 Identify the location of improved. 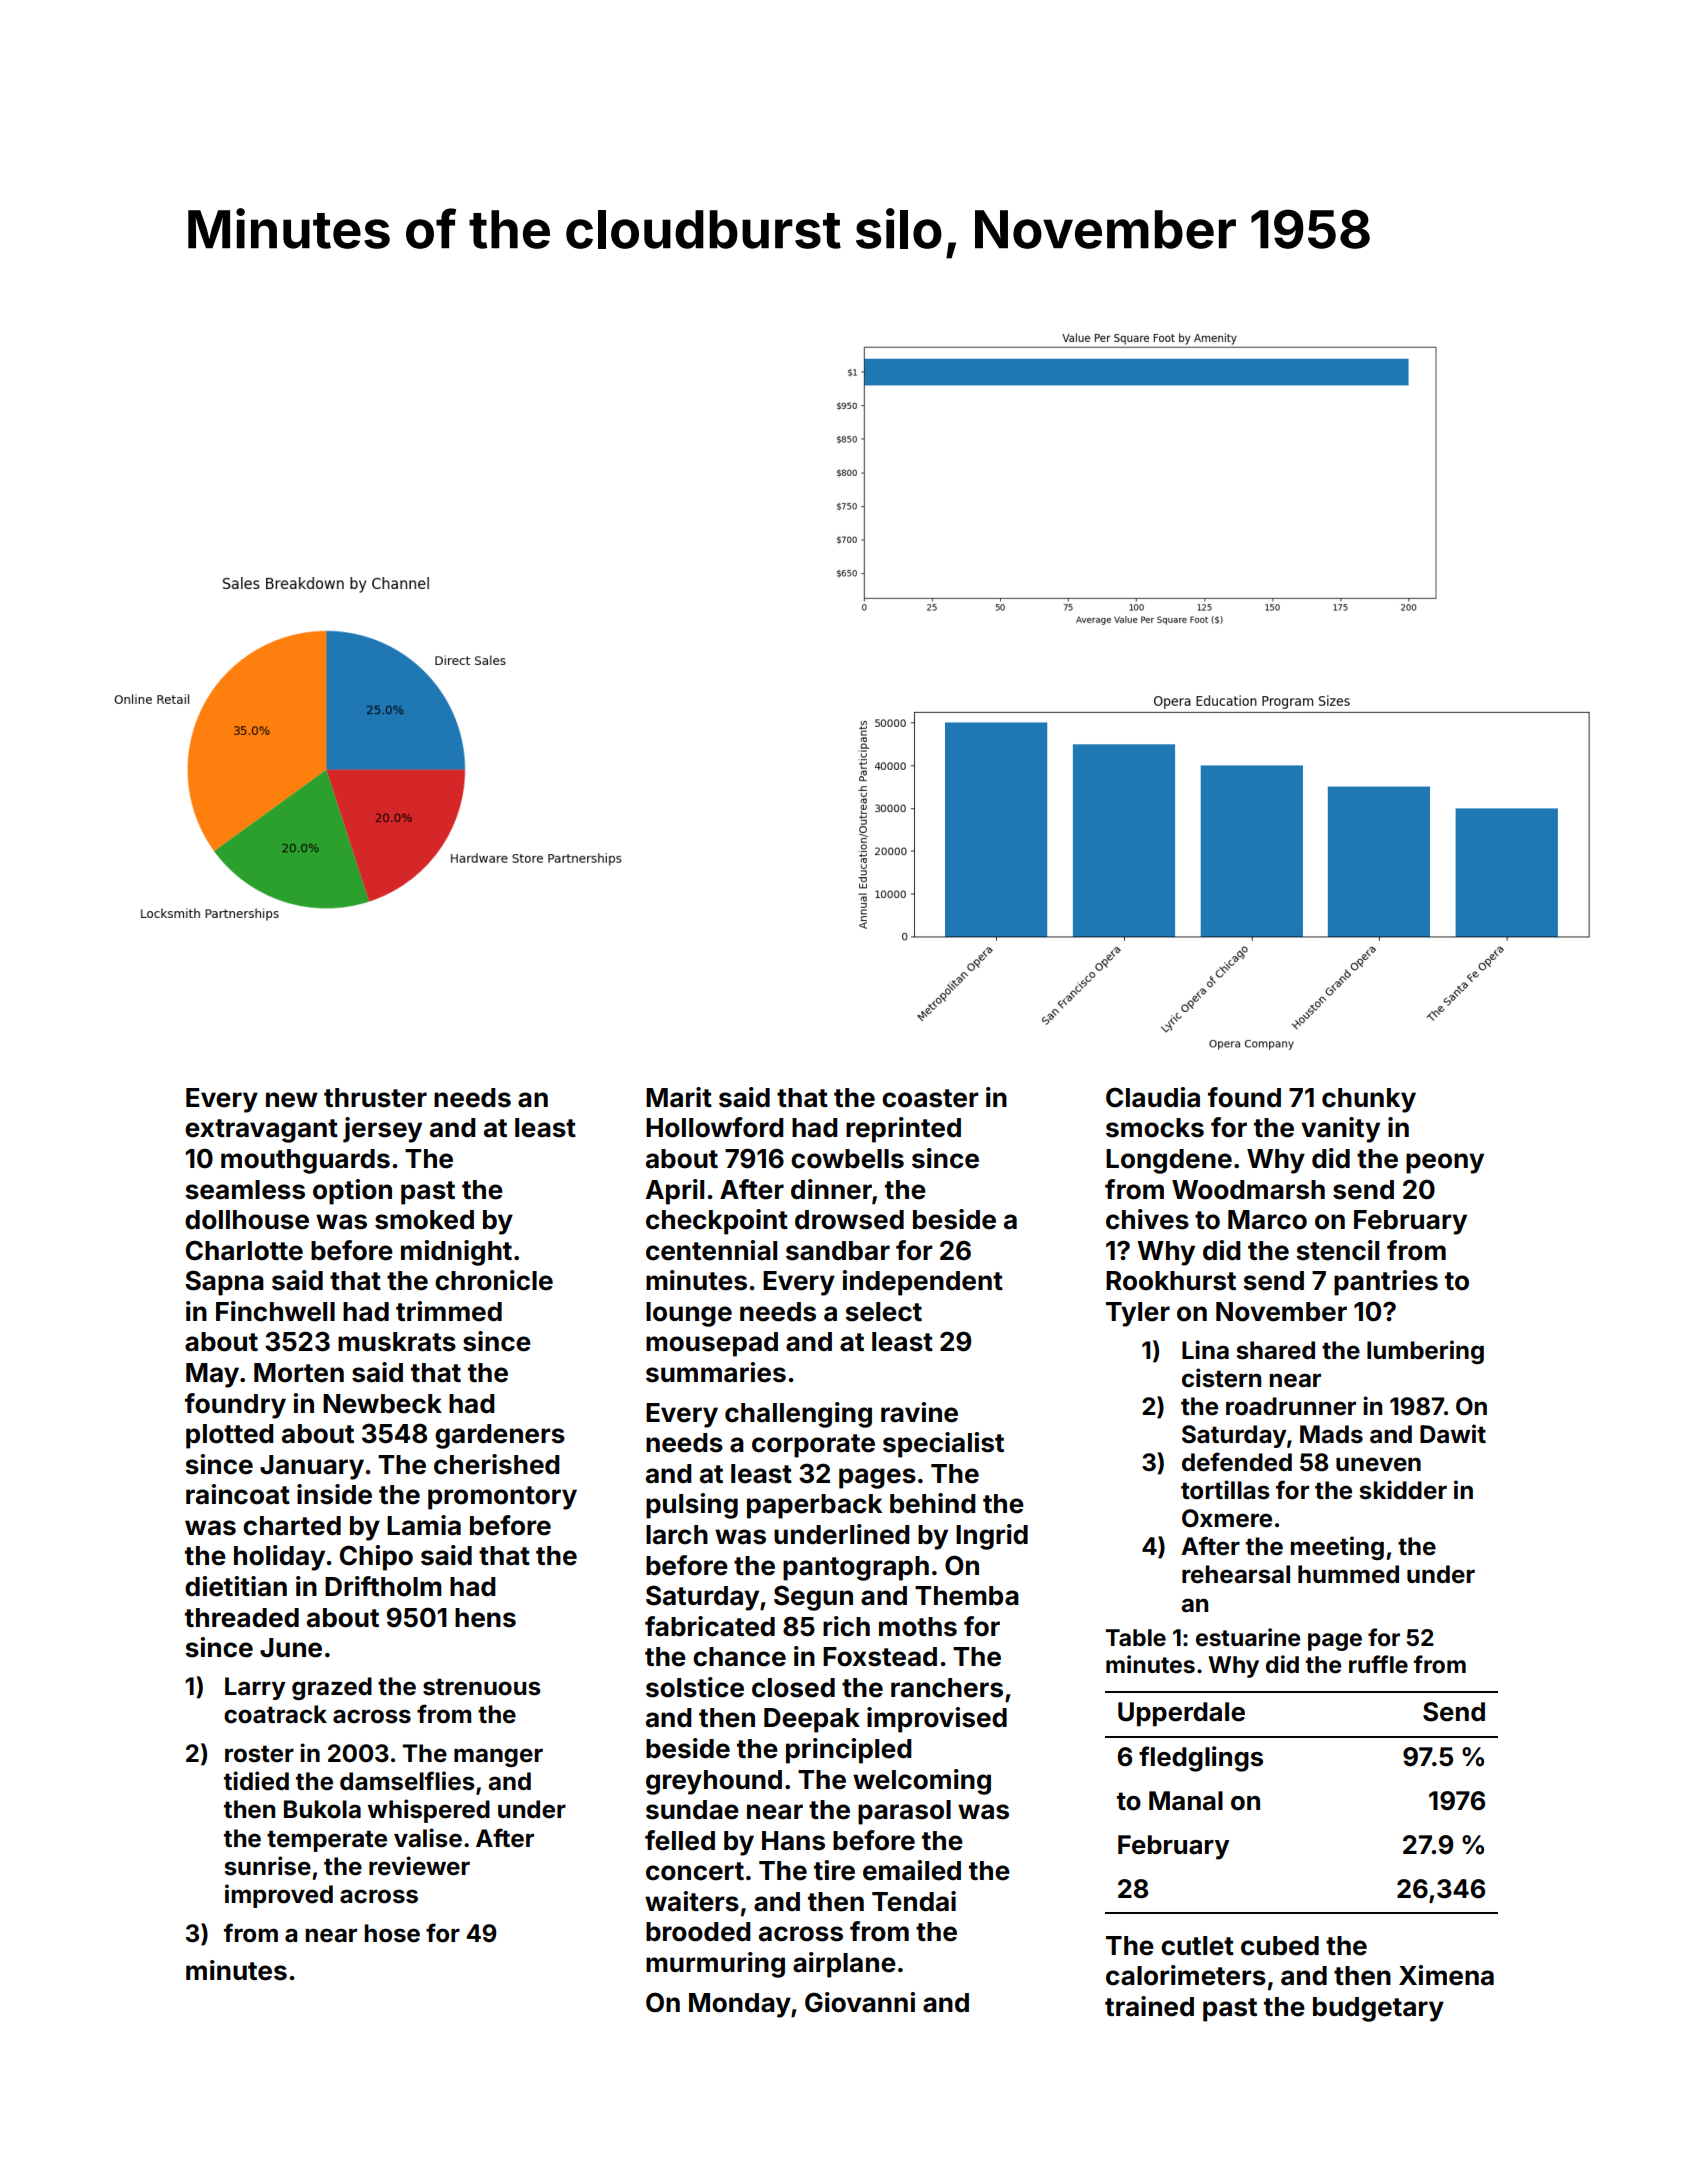
(279, 1896).
